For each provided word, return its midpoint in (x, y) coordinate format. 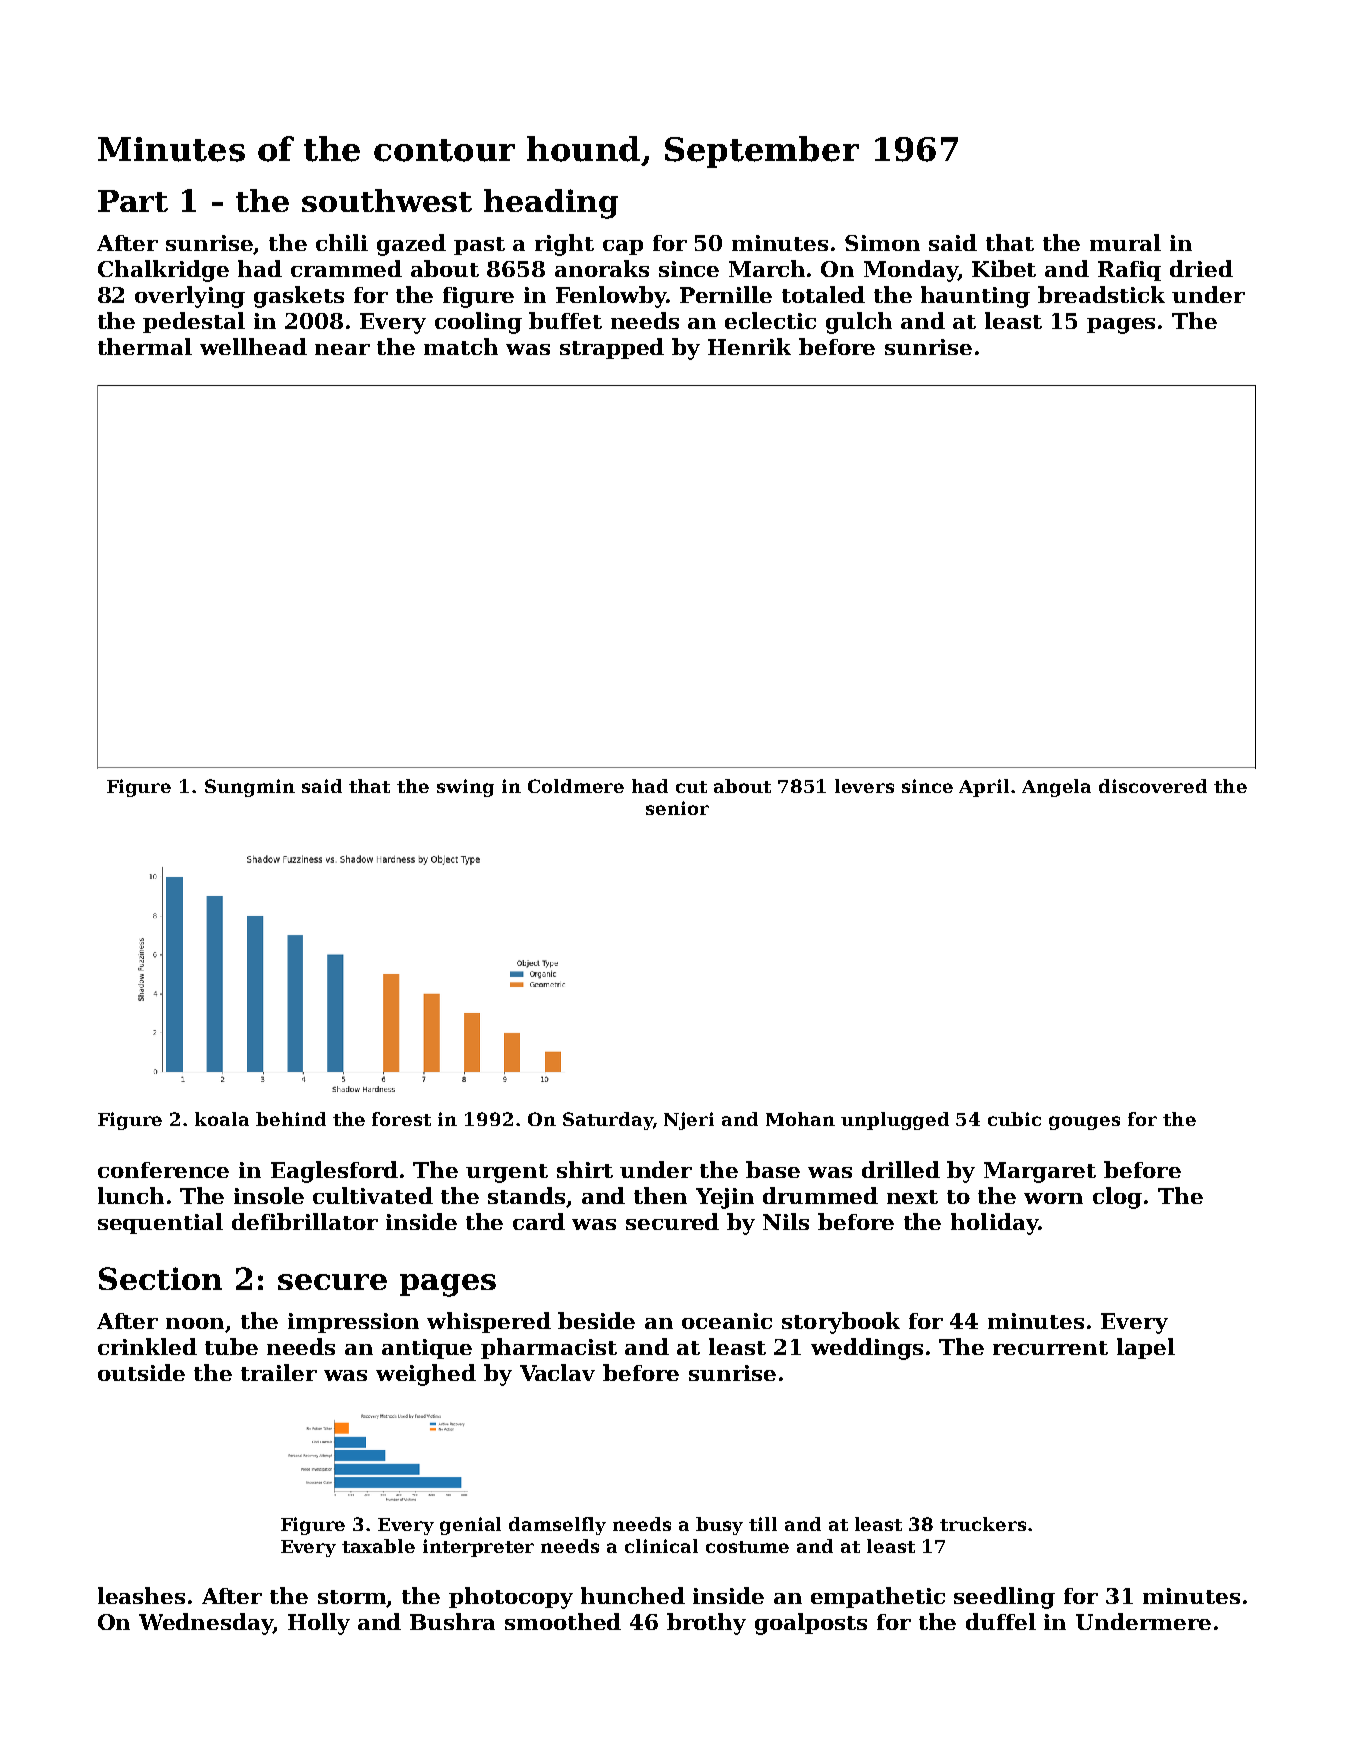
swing (465, 788)
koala (222, 1119)
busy (719, 1526)
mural (1125, 242)
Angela (1056, 788)
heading (551, 204)
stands (526, 1195)
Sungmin (250, 788)
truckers (983, 1524)
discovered (1153, 786)
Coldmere (576, 786)
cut (691, 787)
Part (133, 201)
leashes (141, 1595)
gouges (1084, 1123)
